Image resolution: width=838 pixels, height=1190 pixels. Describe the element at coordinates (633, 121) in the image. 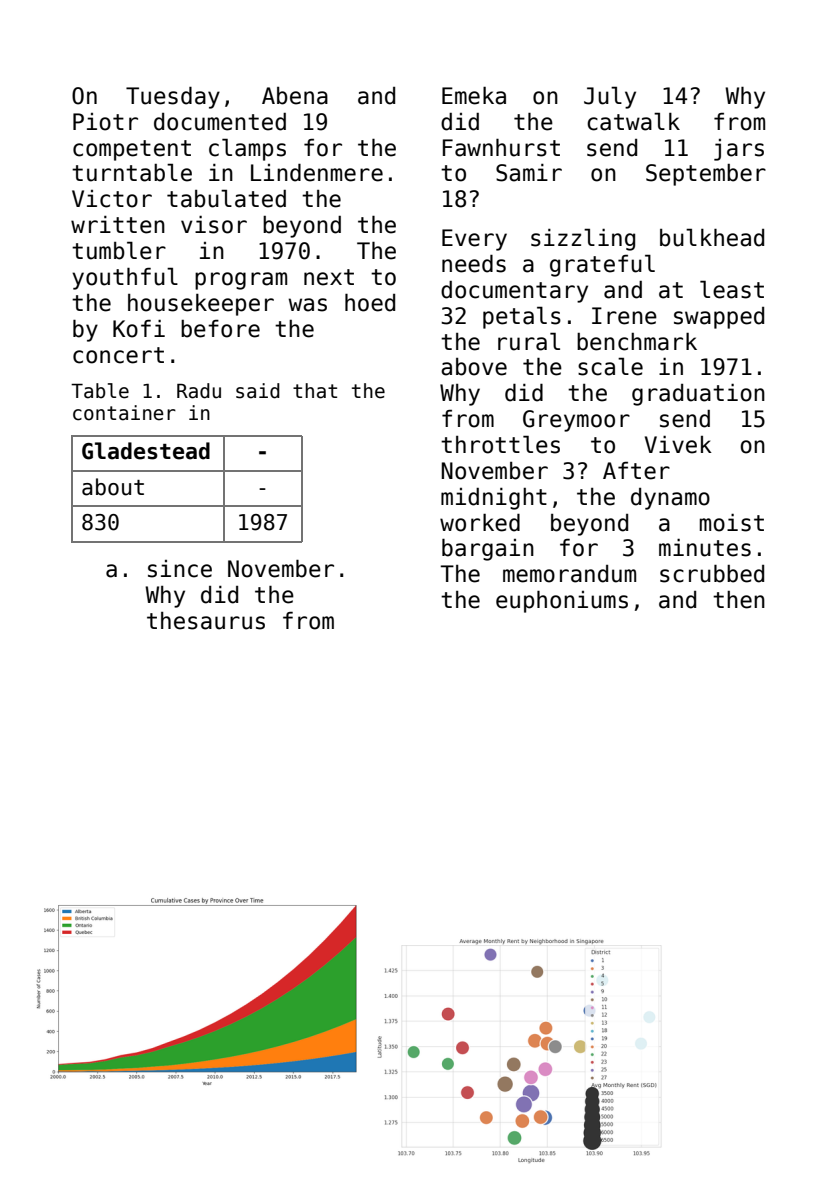

I see `catwalk` at that location.
